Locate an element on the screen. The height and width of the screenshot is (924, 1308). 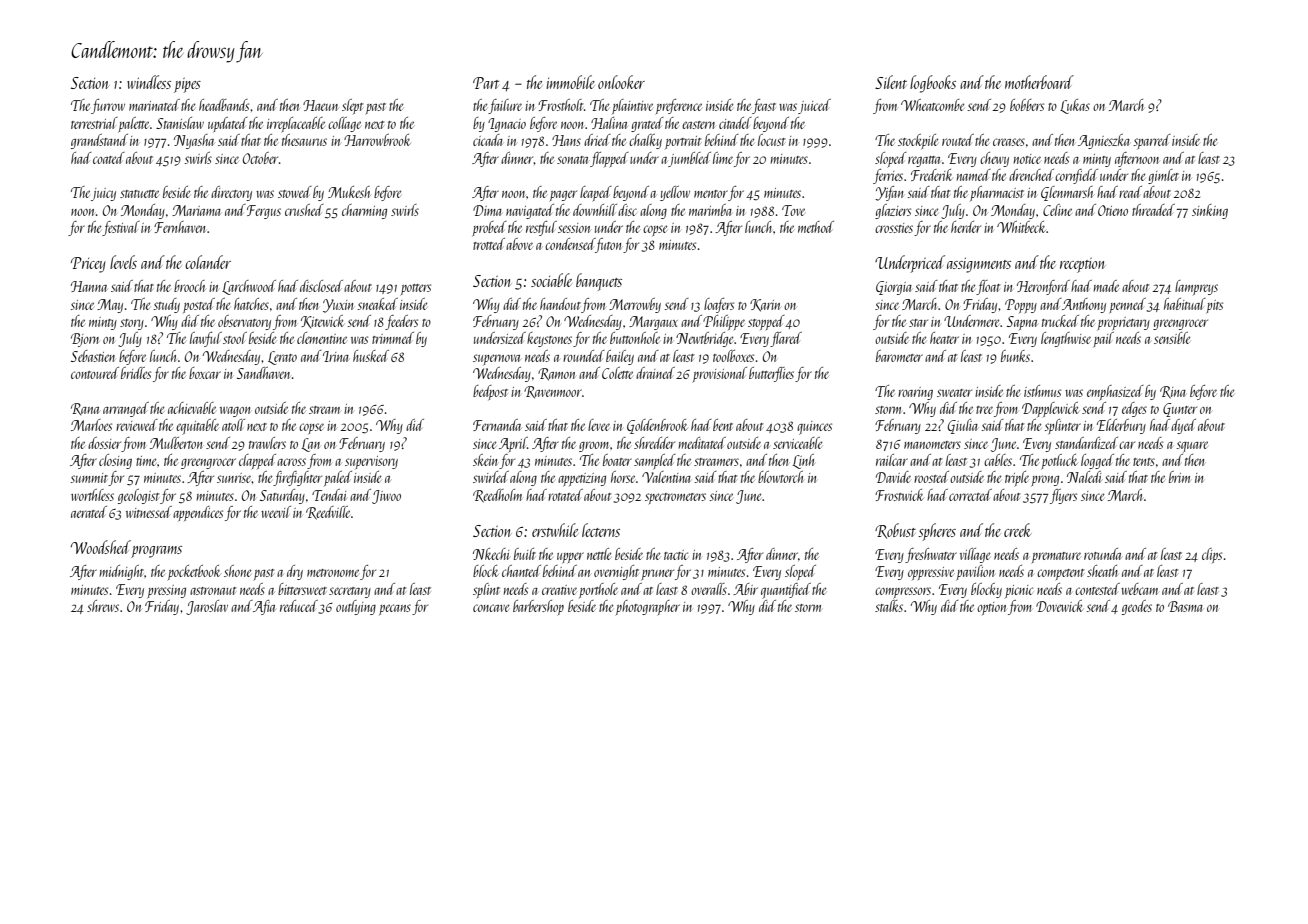
sensible is located at coordinates (1172, 338).
